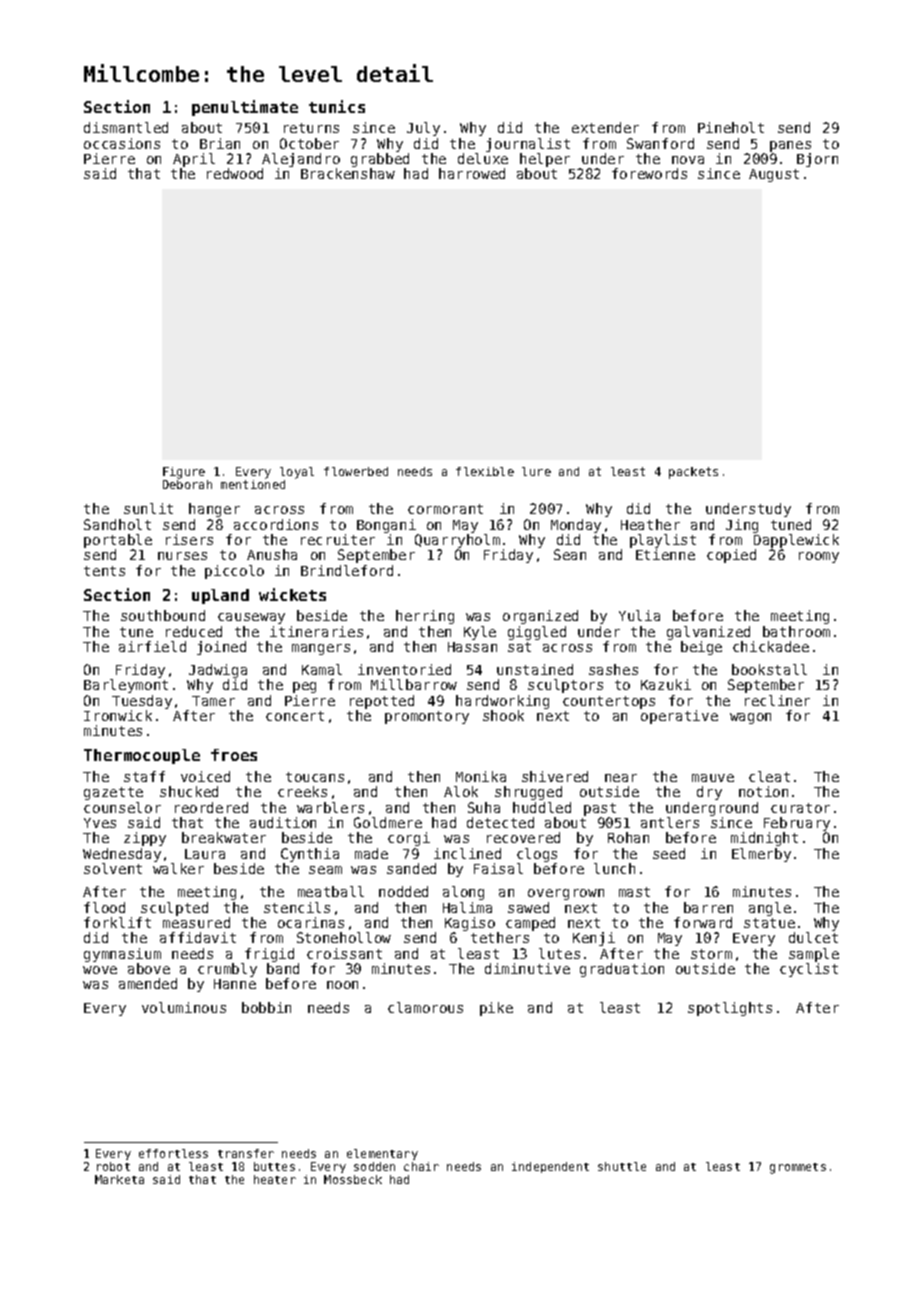 This document has height=1308, width=924. What do you see at coordinates (769, 776) in the document?
I see `cleat` at bounding box center [769, 776].
